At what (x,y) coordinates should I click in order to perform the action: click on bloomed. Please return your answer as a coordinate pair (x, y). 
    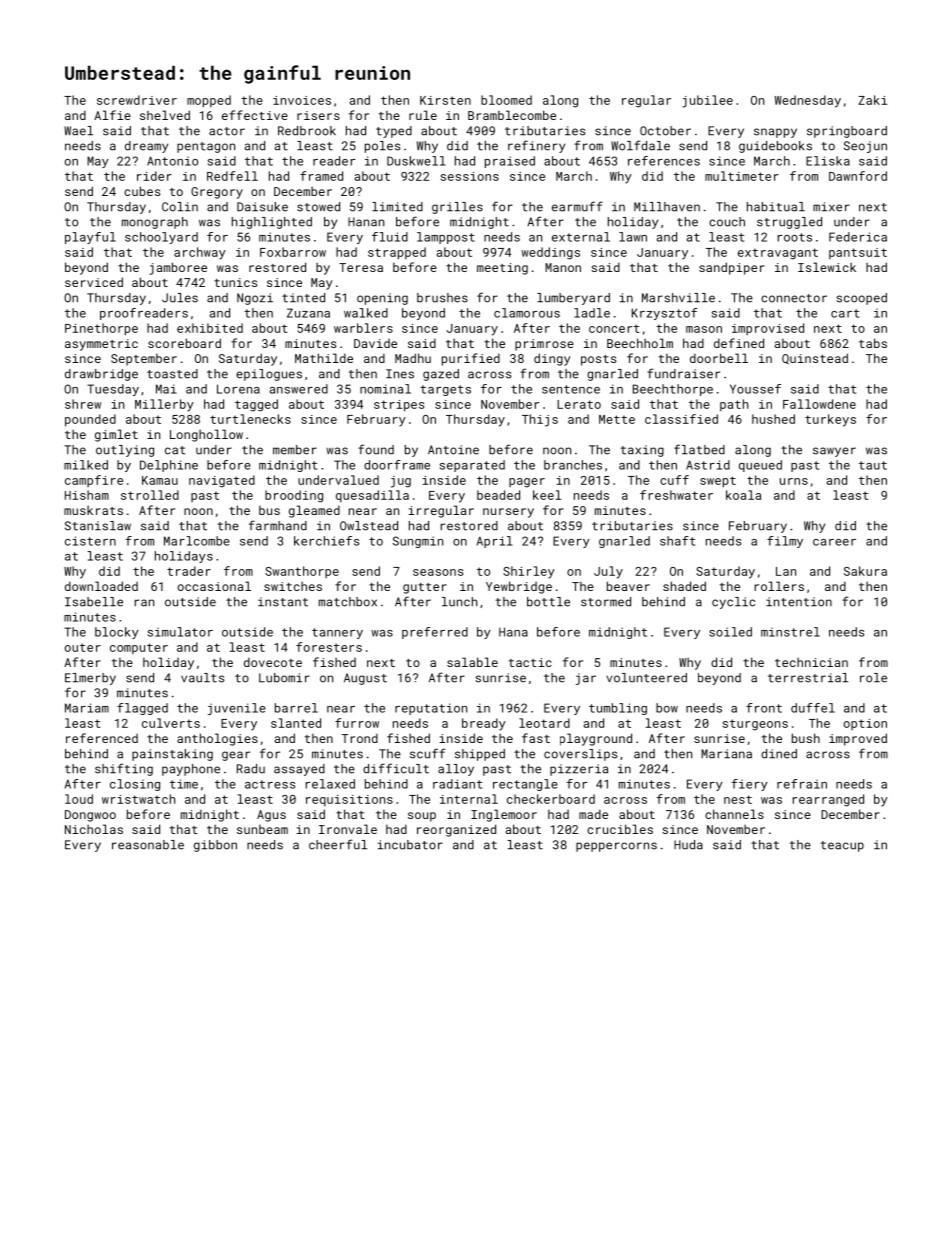
    Looking at the image, I should click on (506, 100).
